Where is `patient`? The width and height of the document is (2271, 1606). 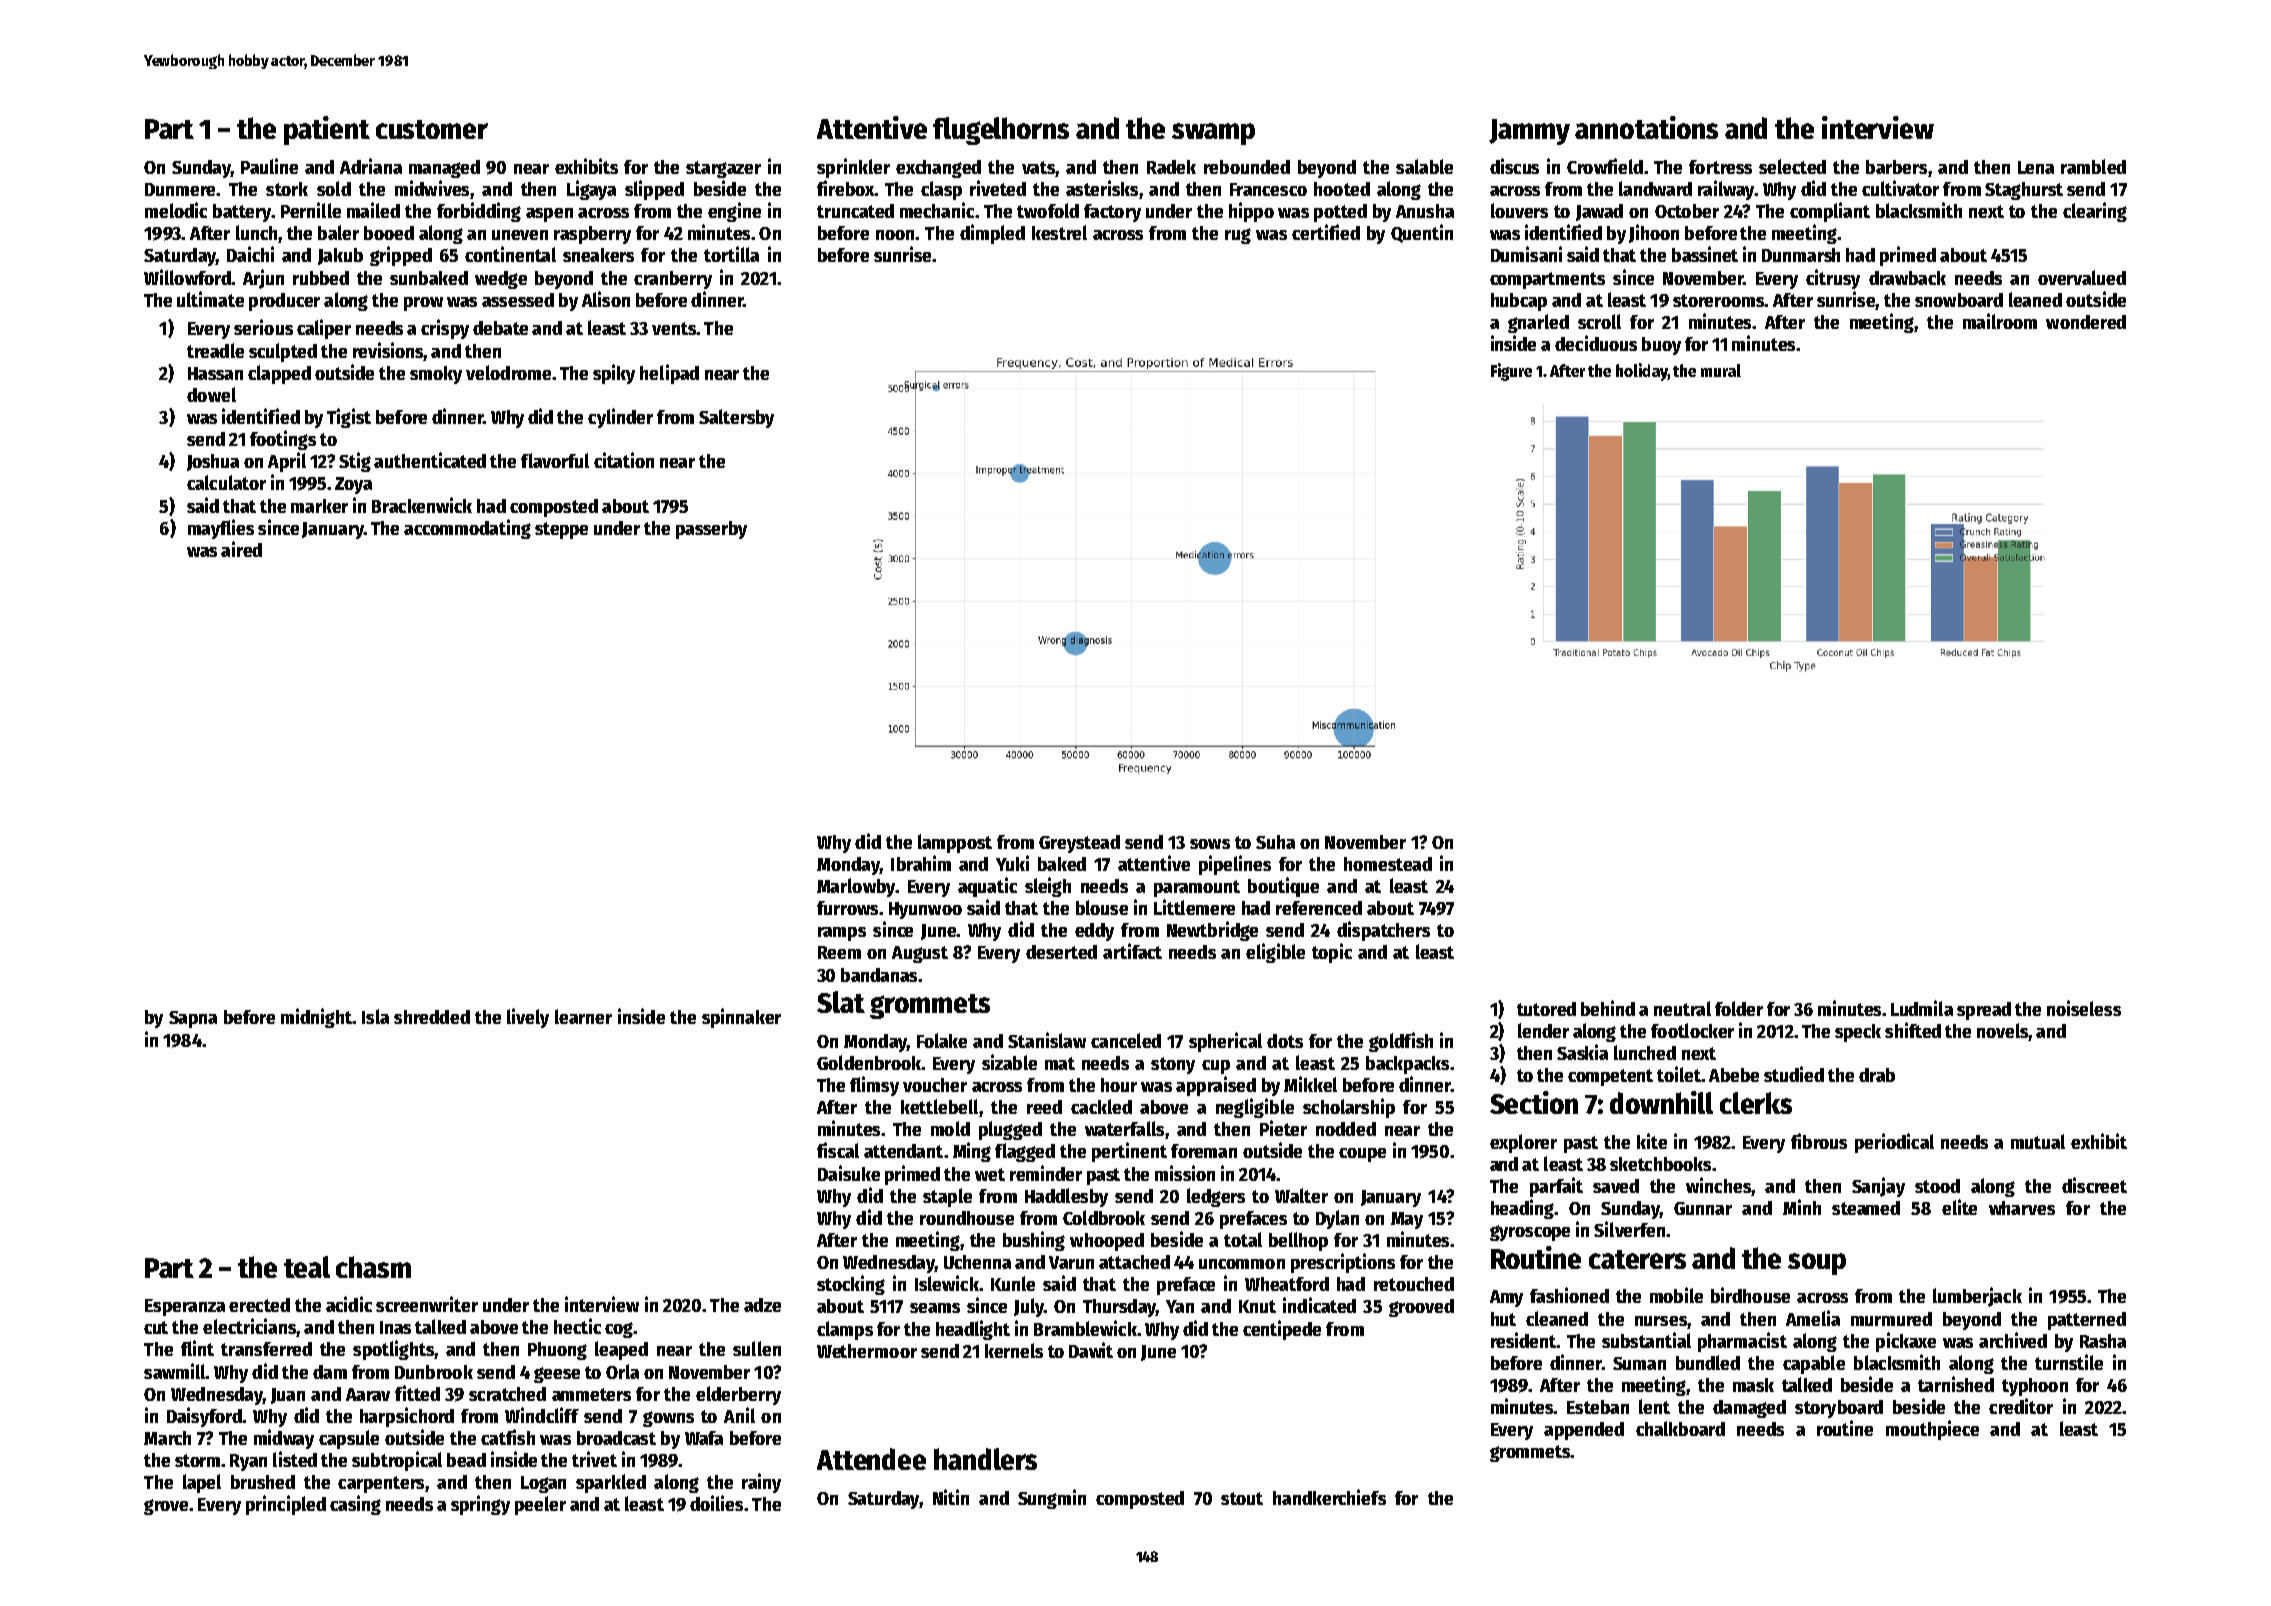
patient is located at coordinates (327, 130).
